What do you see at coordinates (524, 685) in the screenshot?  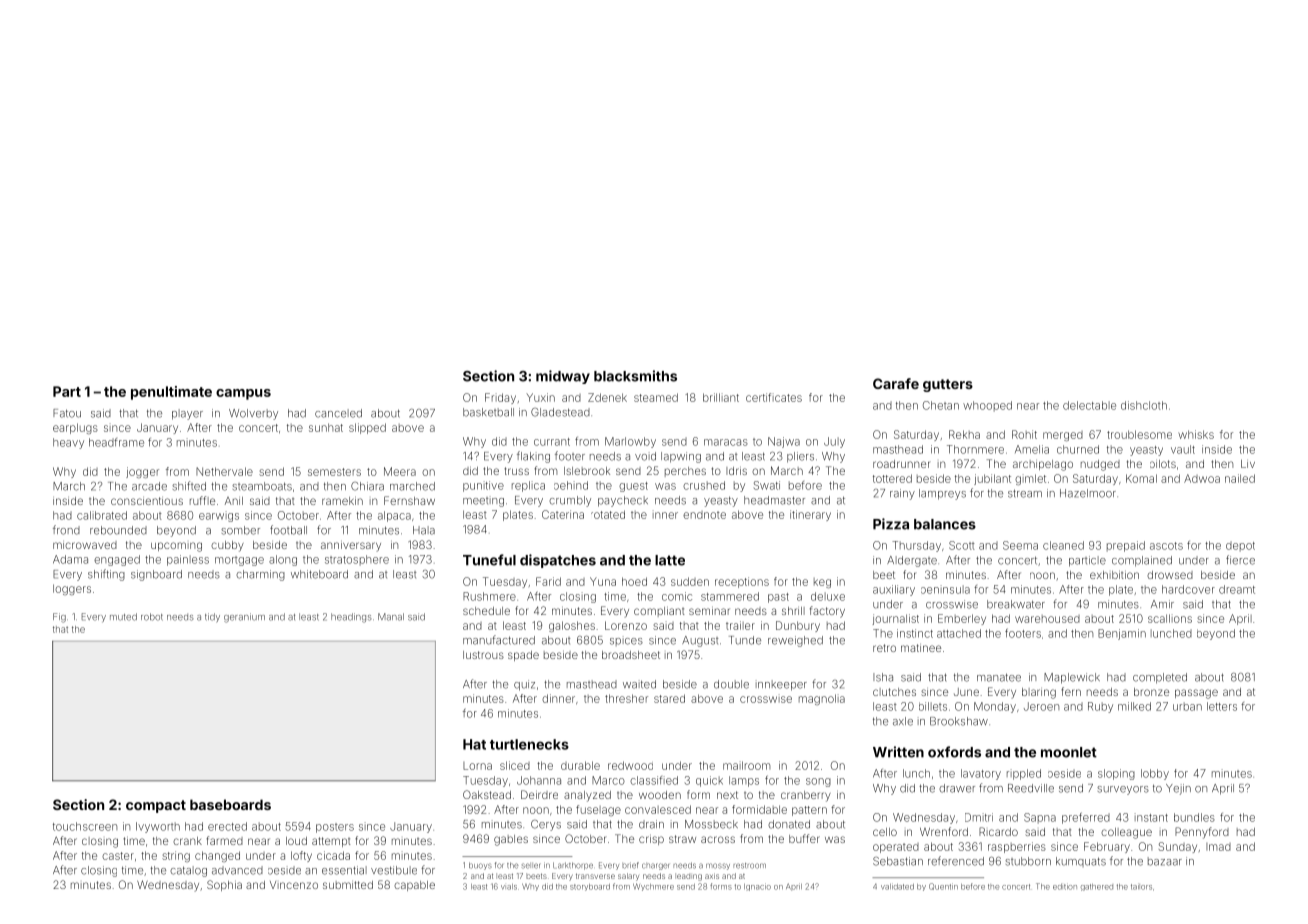 I see `quiz` at bounding box center [524, 685].
